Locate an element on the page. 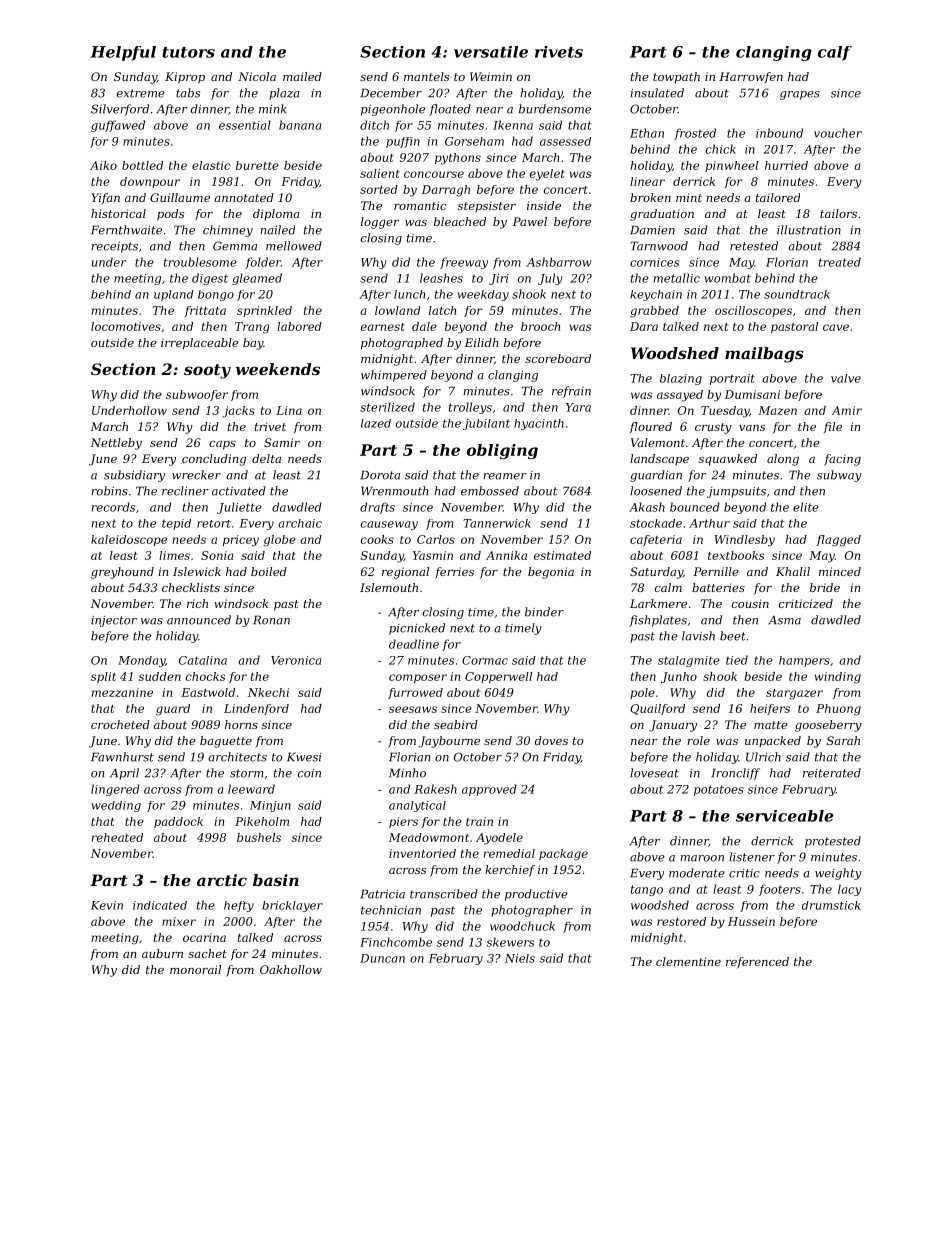  Niels is located at coordinates (520, 958).
